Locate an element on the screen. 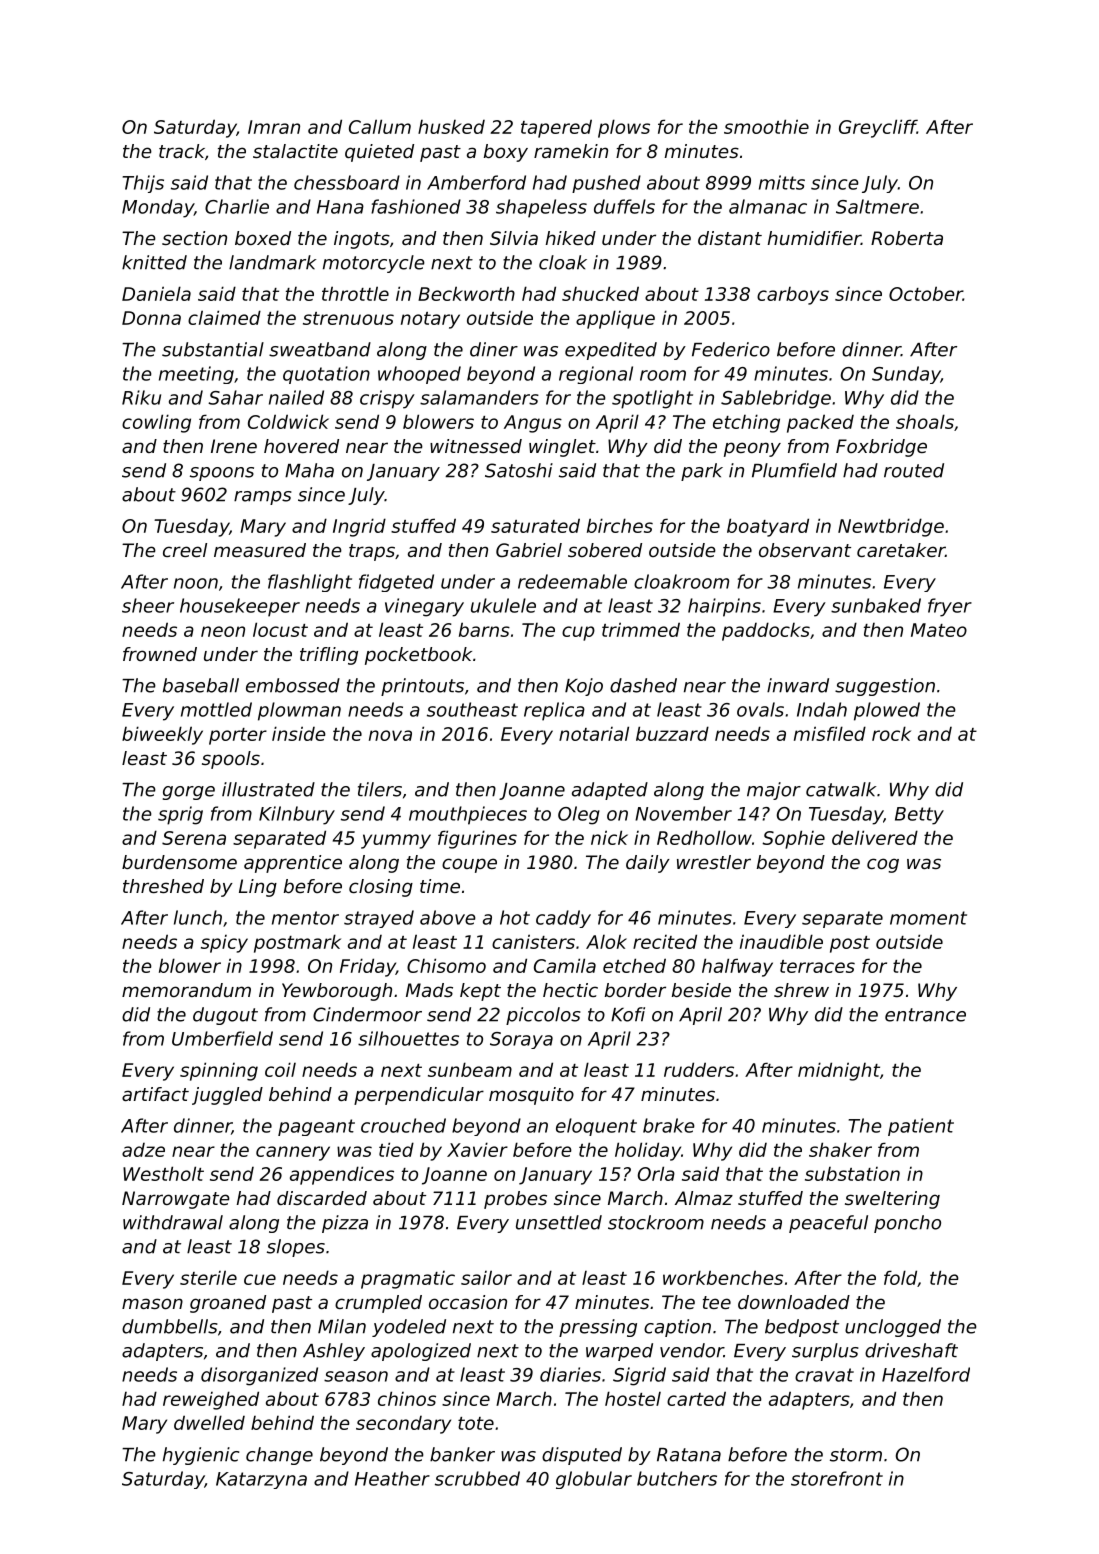 Image resolution: width=1099 pixels, height=1554 pixels. tapered is located at coordinates (556, 128).
